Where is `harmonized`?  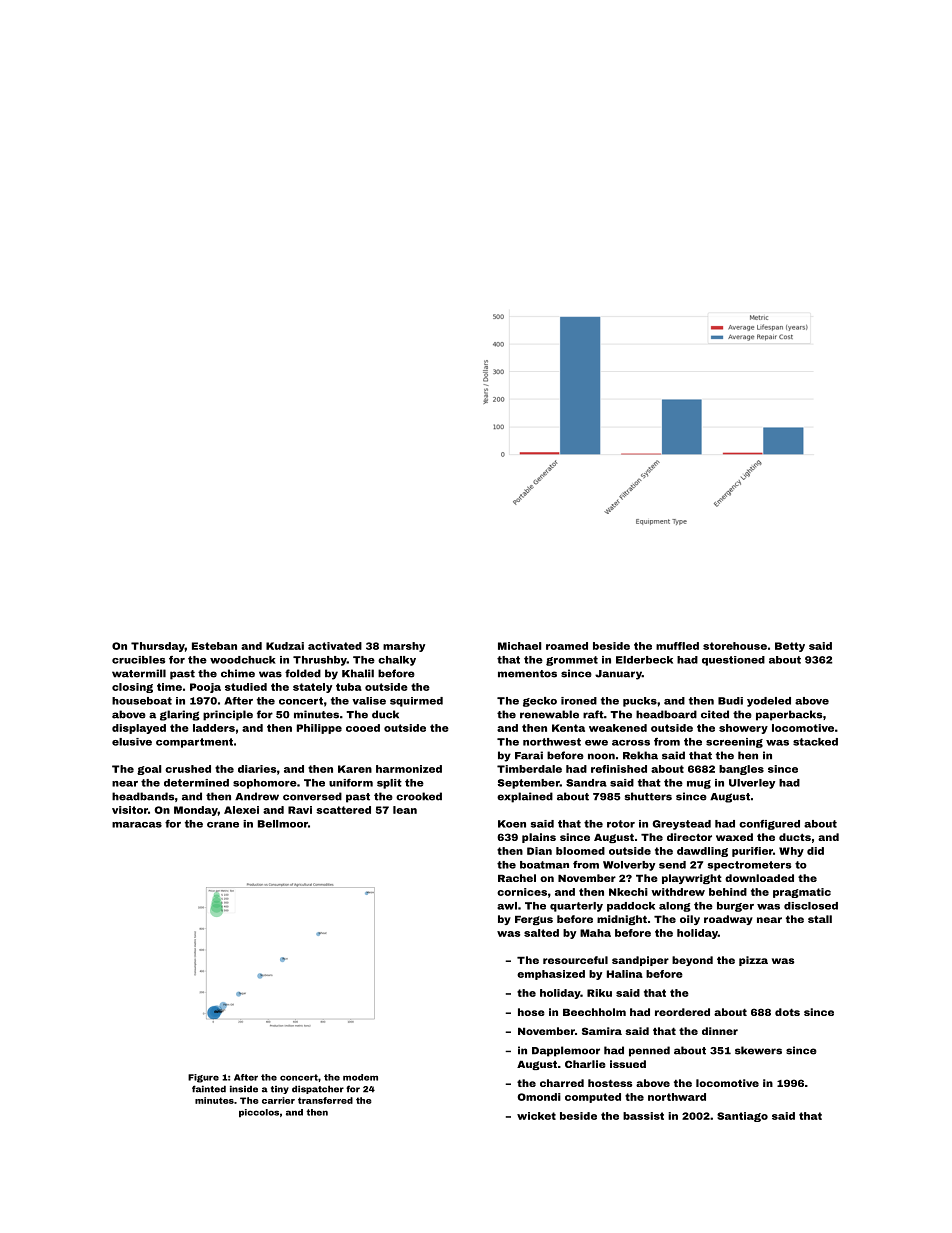
harmonized is located at coordinates (409, 769).
